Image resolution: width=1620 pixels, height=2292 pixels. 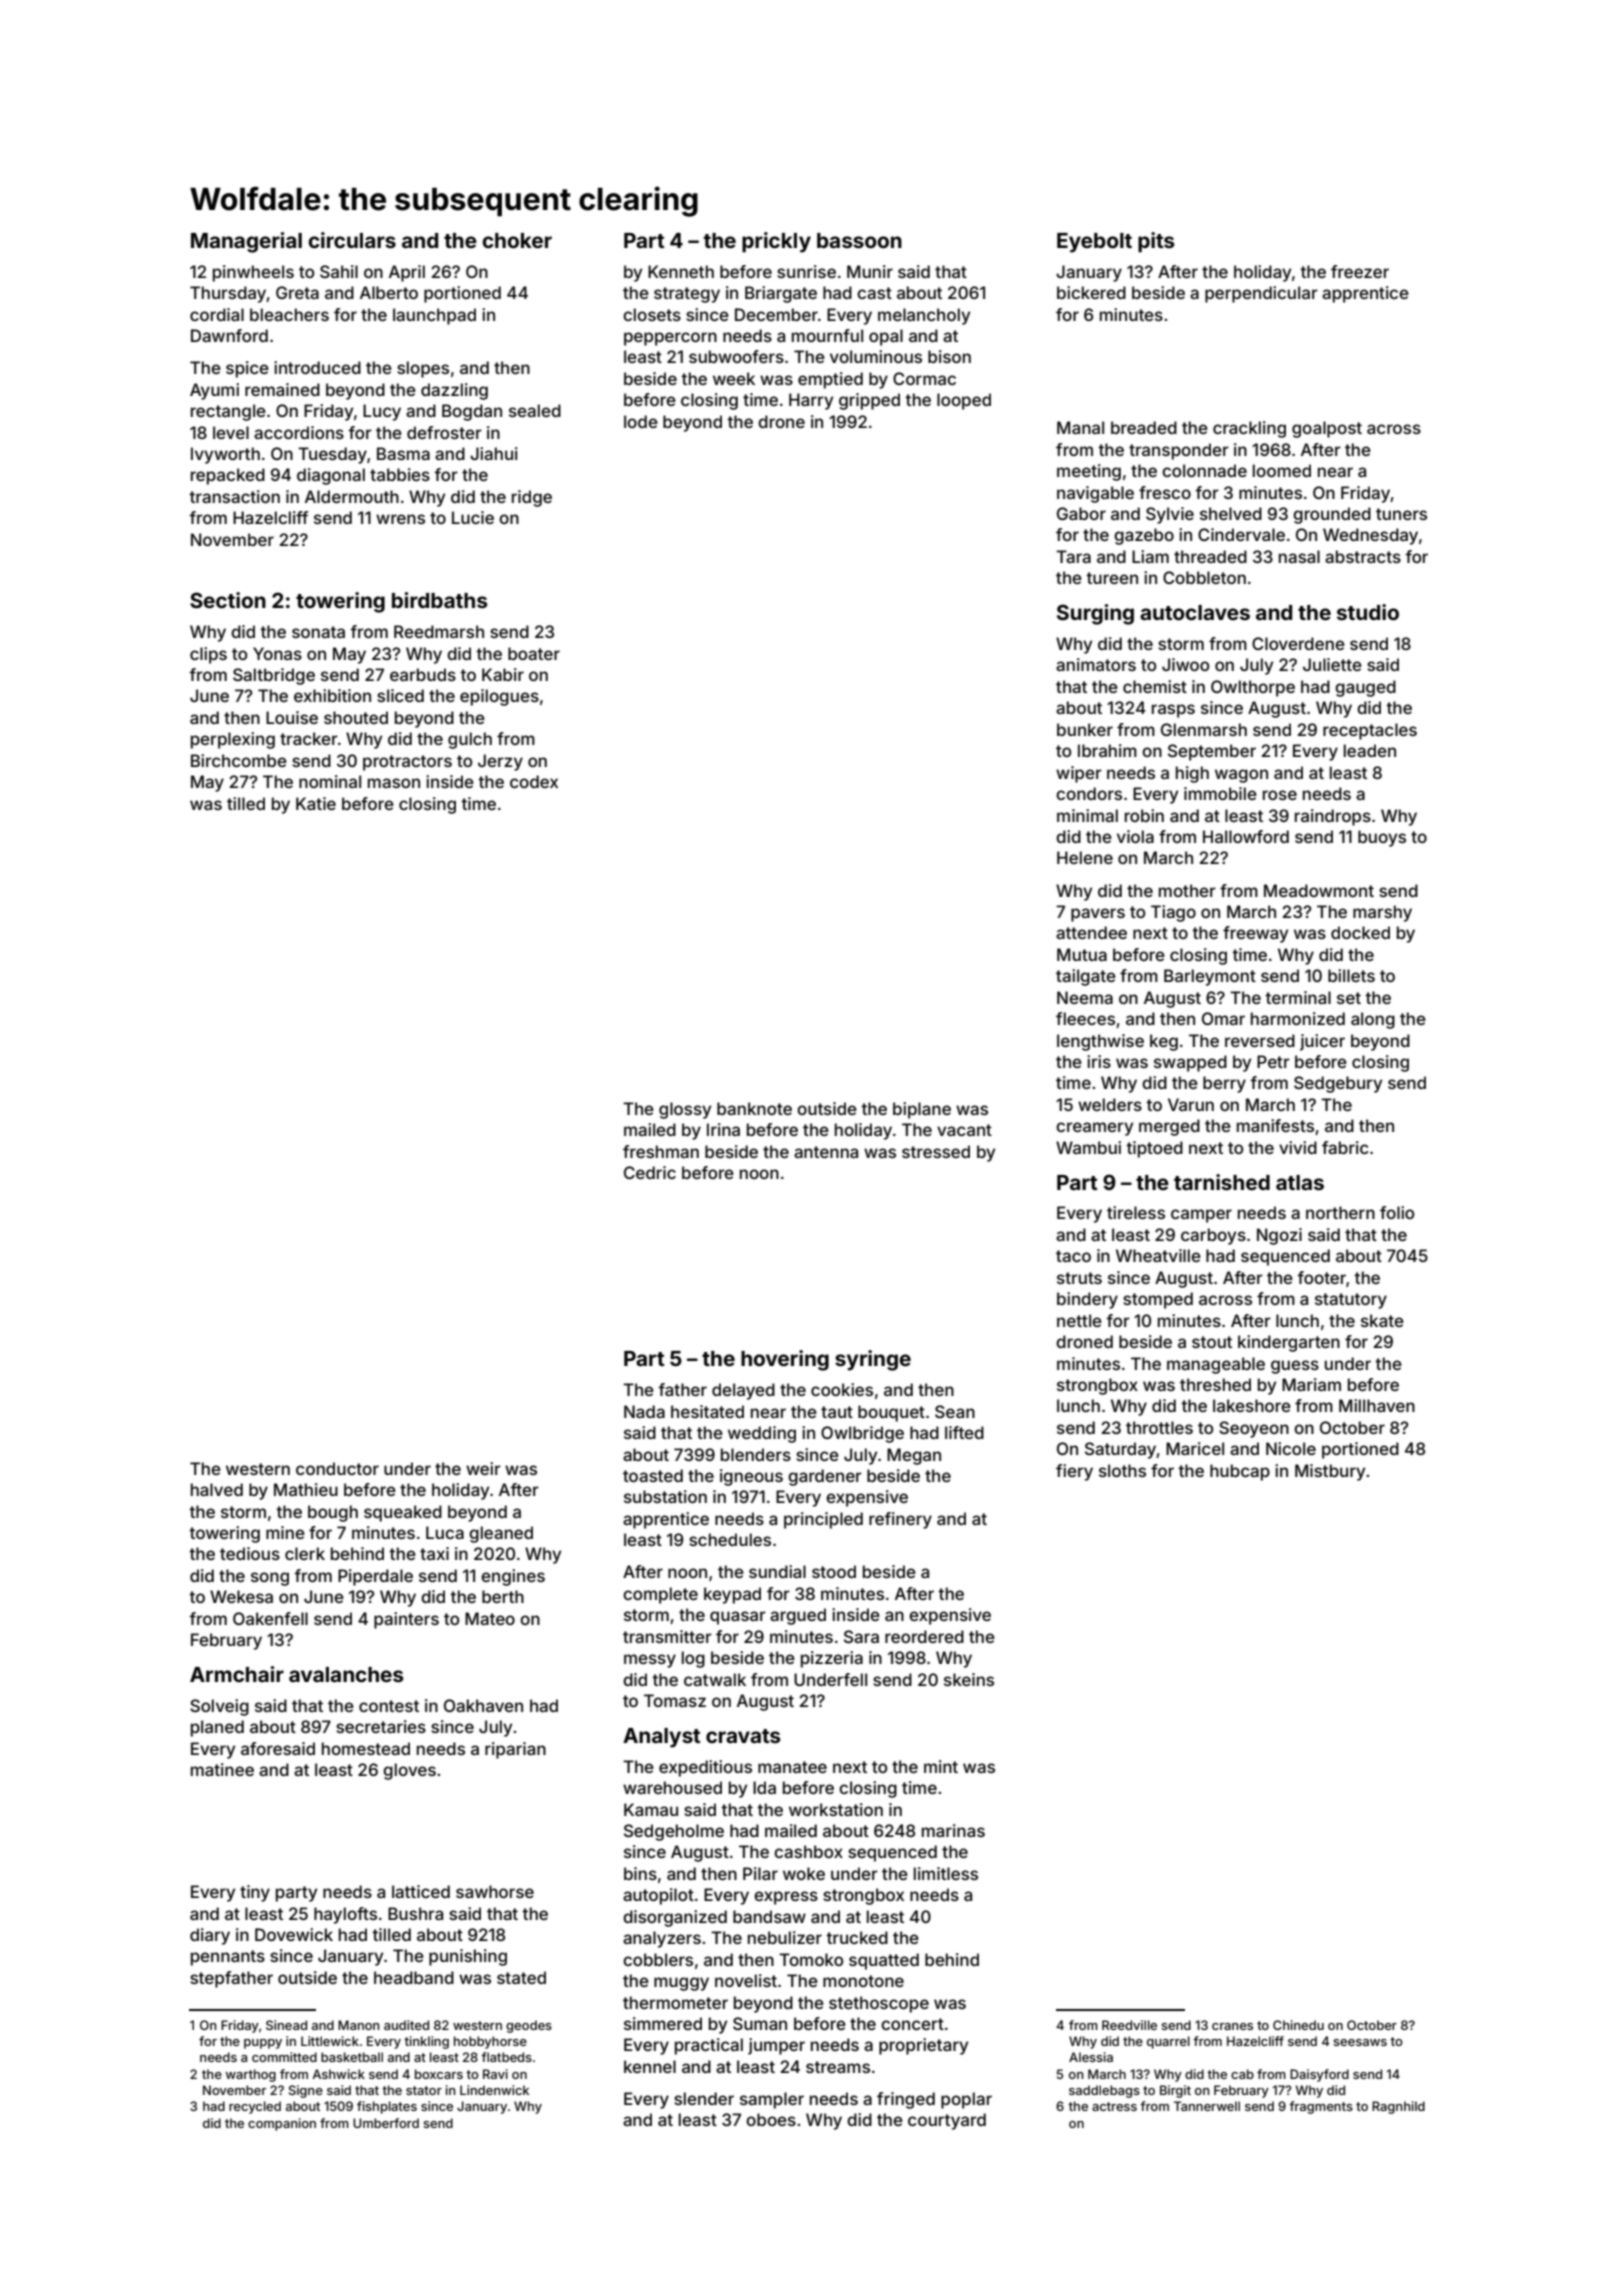 What do you see at coordinates (1261, 294) in the screenshot?
I see `perpendicular` at bounding box center [1261, 294].
